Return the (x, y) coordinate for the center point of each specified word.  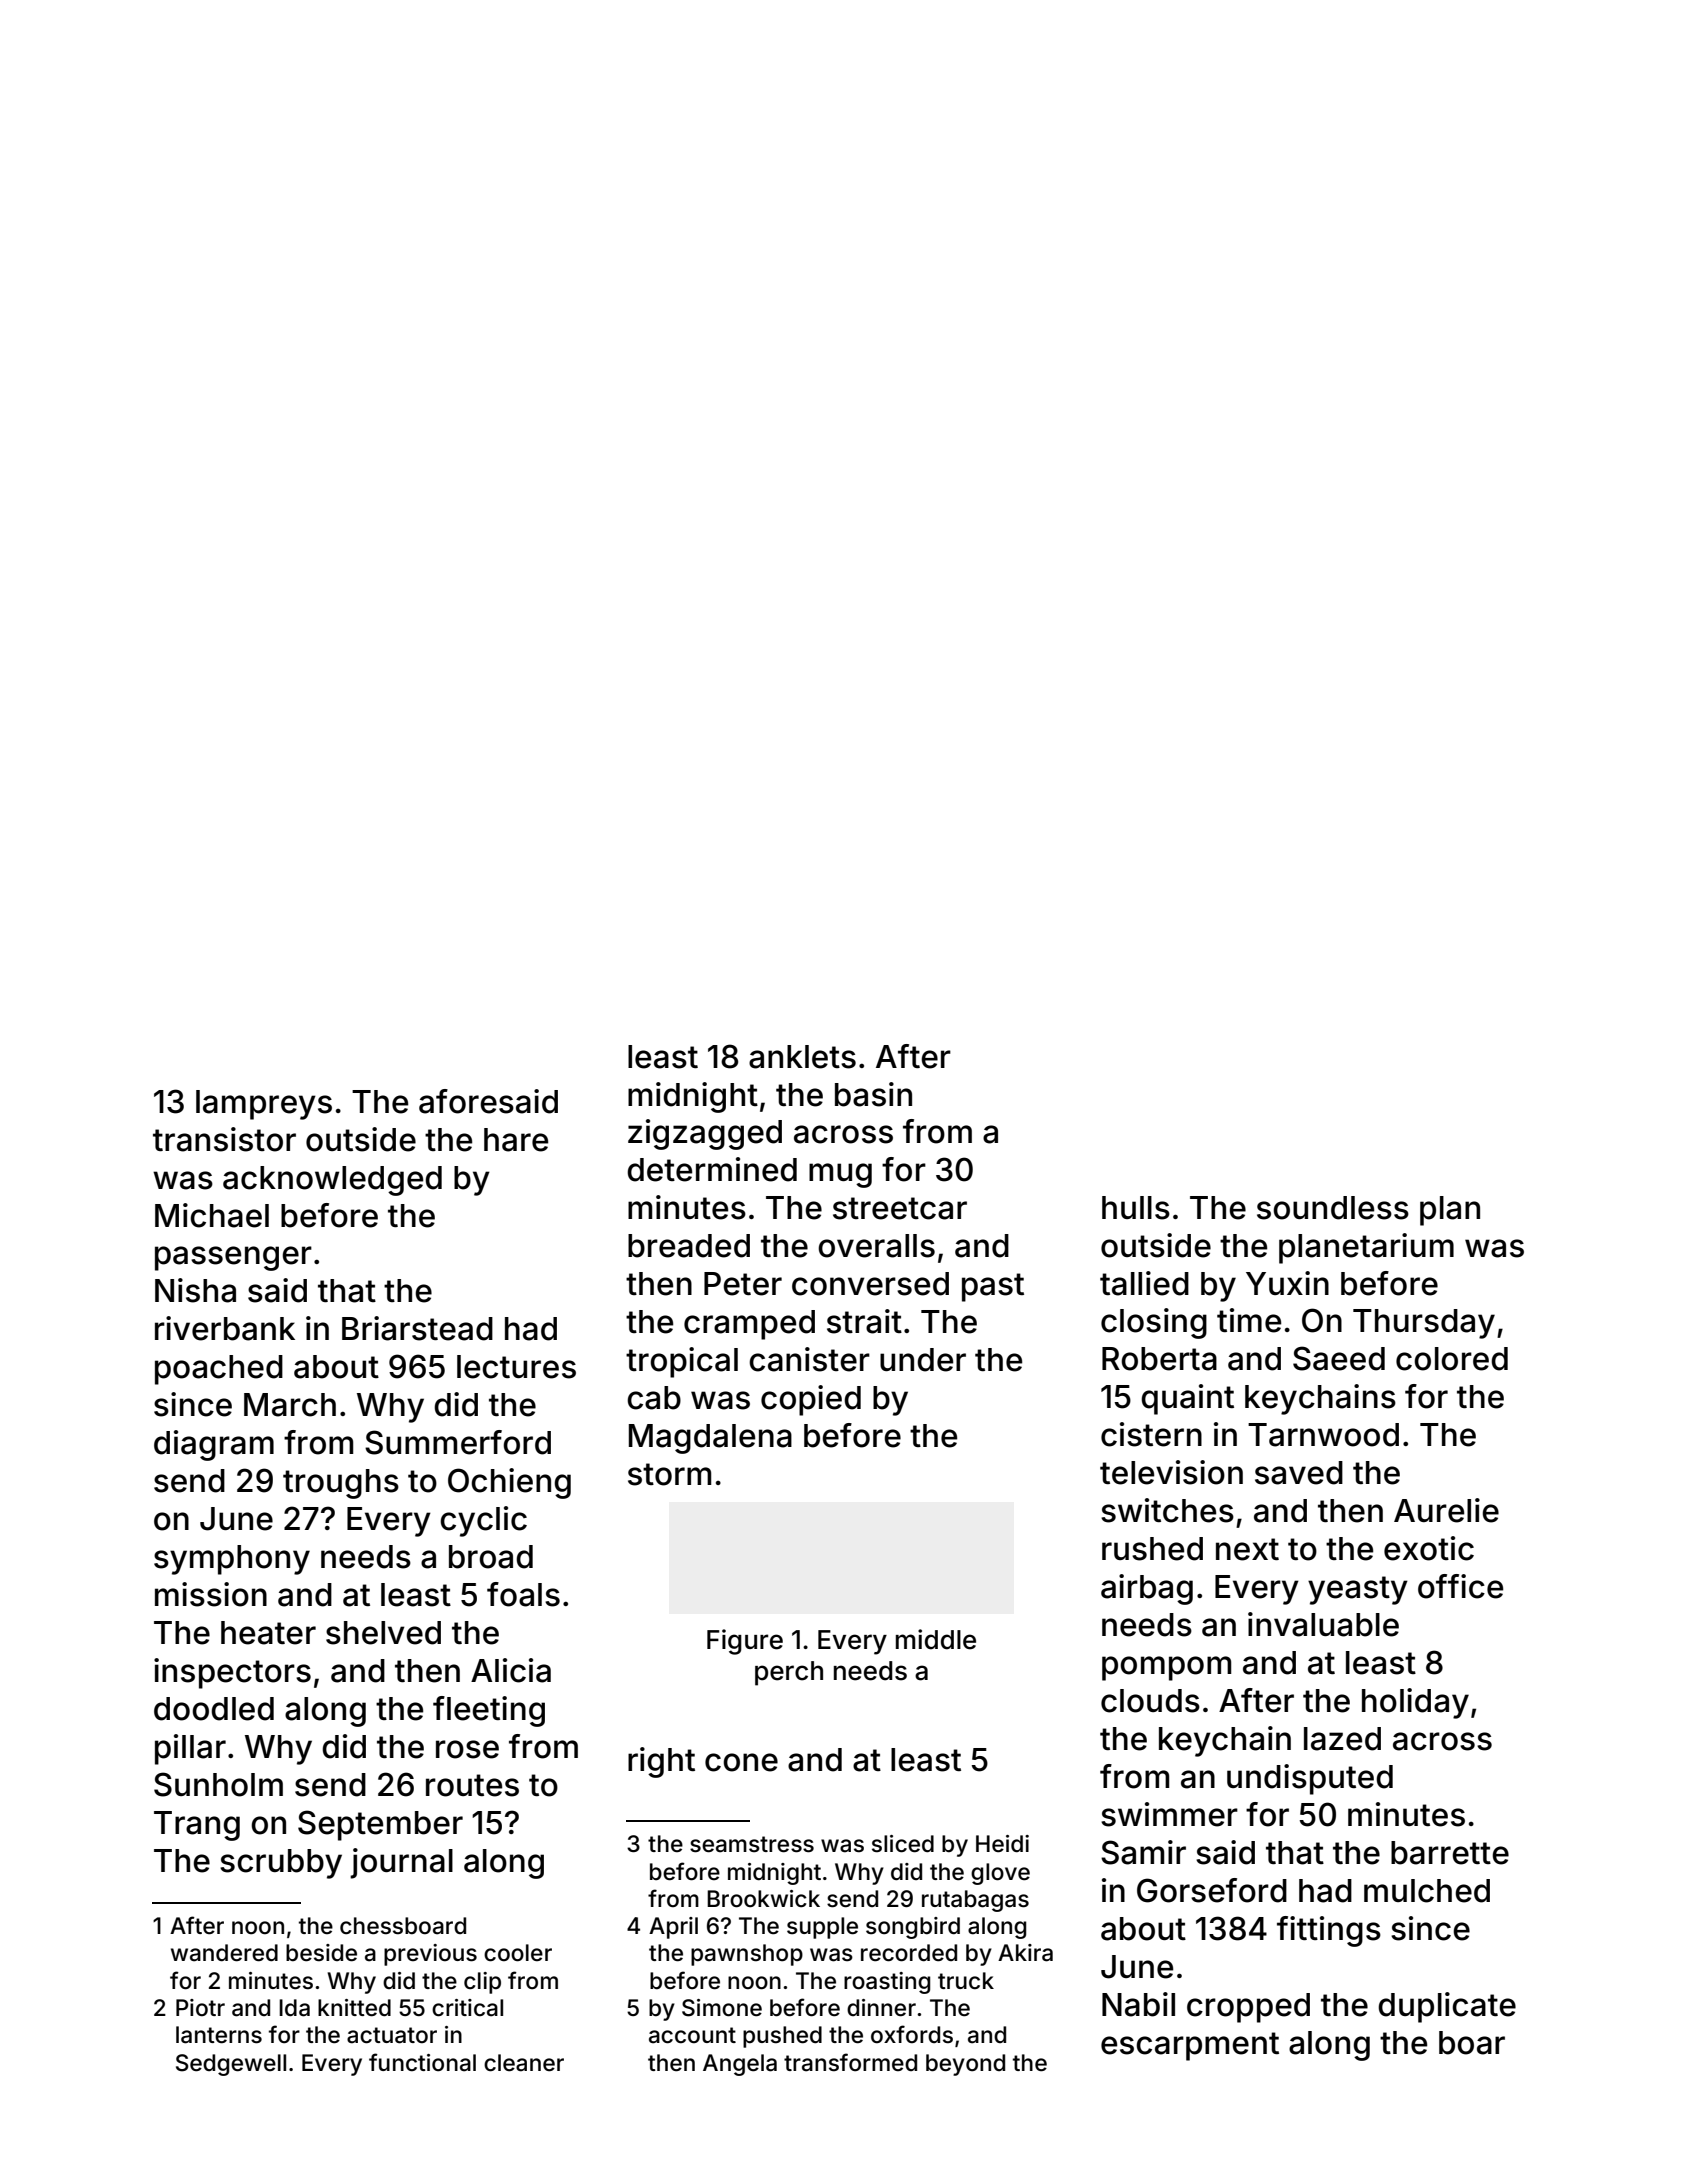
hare (516, 1140)
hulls (1136, 1208)
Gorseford (1212, 1890)
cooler (518, 1953)
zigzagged (705, 1134)
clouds (1150, 1701)
